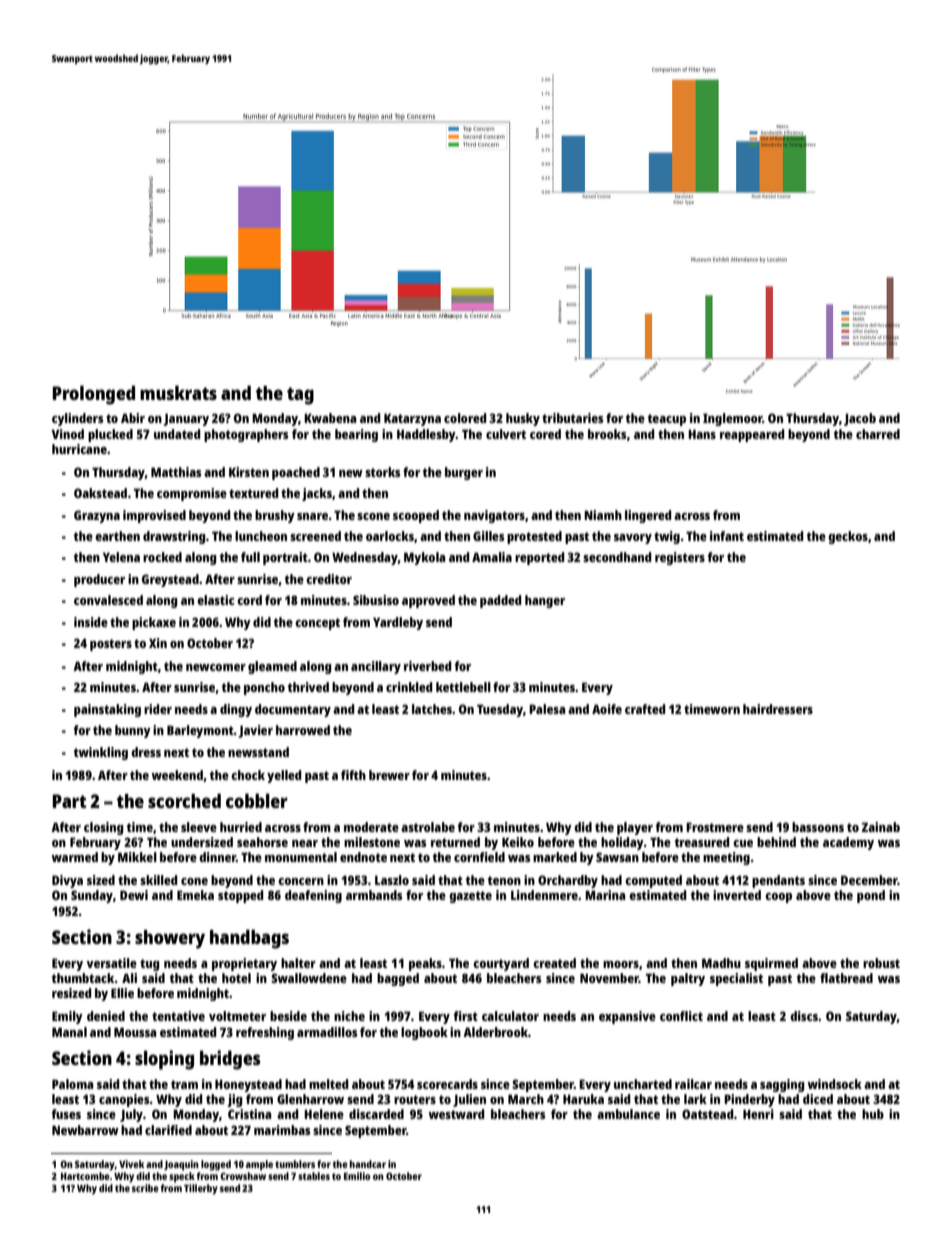 The width and height of the screenshot is (952, 1233). What do you see at coordinates (510, 1016) in the screenshot?
I see `calculator` at bounding box center [510, 1016].
